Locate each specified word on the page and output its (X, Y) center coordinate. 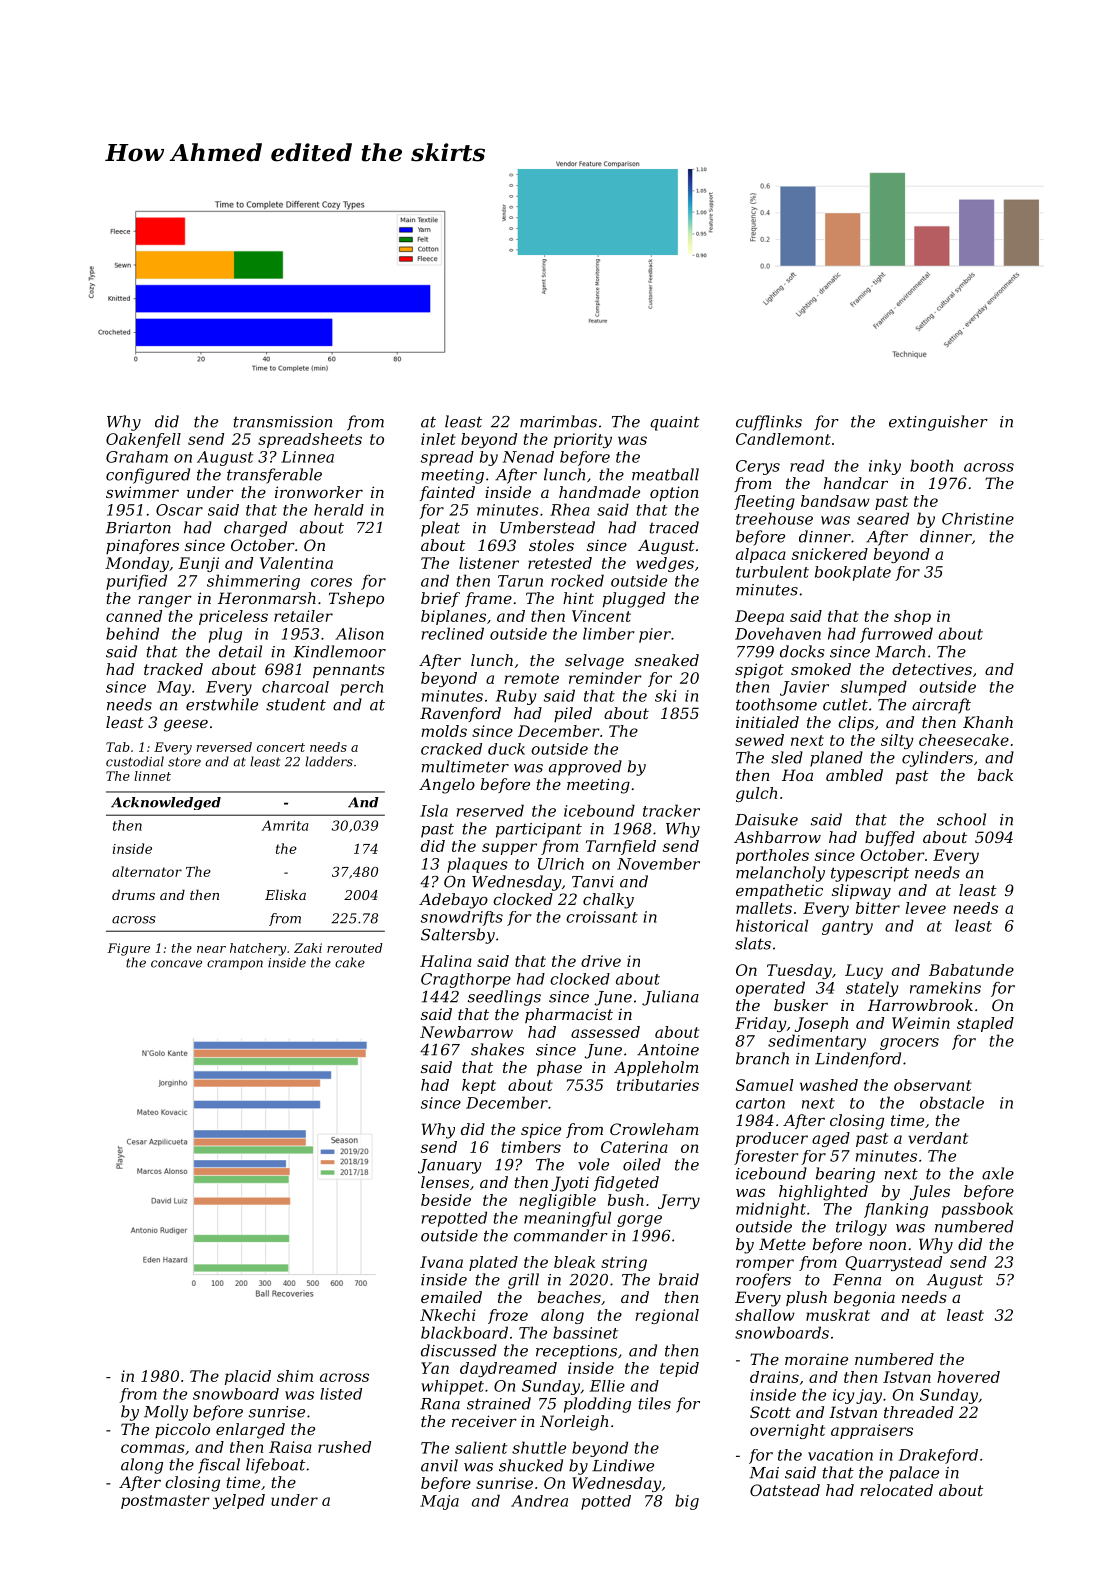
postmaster (165, 1502)
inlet (438, 439)
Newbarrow (466, 1032)
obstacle (952, 1102)
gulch (756, 794)
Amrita (285, 825)
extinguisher (938, 423)
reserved (490, 810)
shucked (531, 1465)
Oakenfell (143, 440)
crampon (235, 965)
